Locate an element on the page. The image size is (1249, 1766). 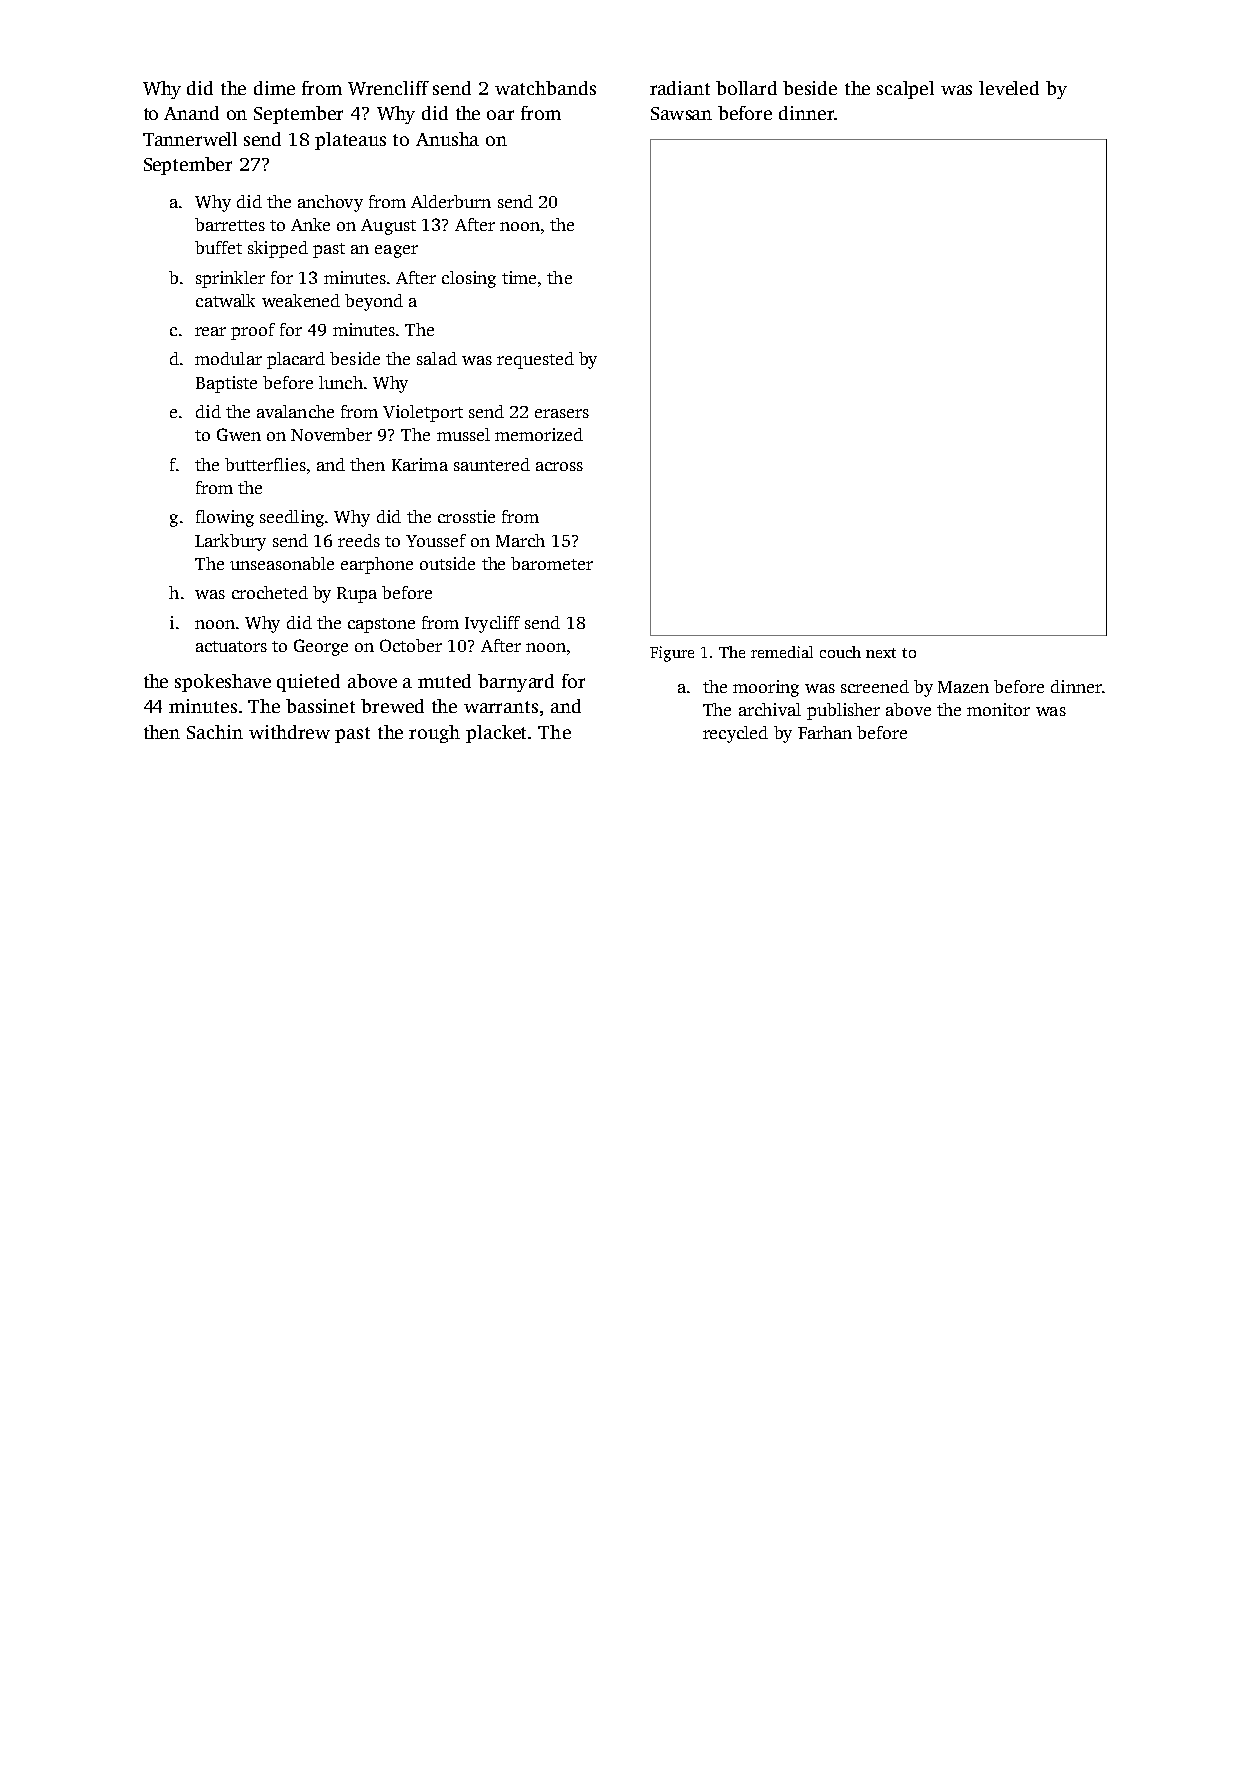
Sachin is located at coordinates (215, 732).
